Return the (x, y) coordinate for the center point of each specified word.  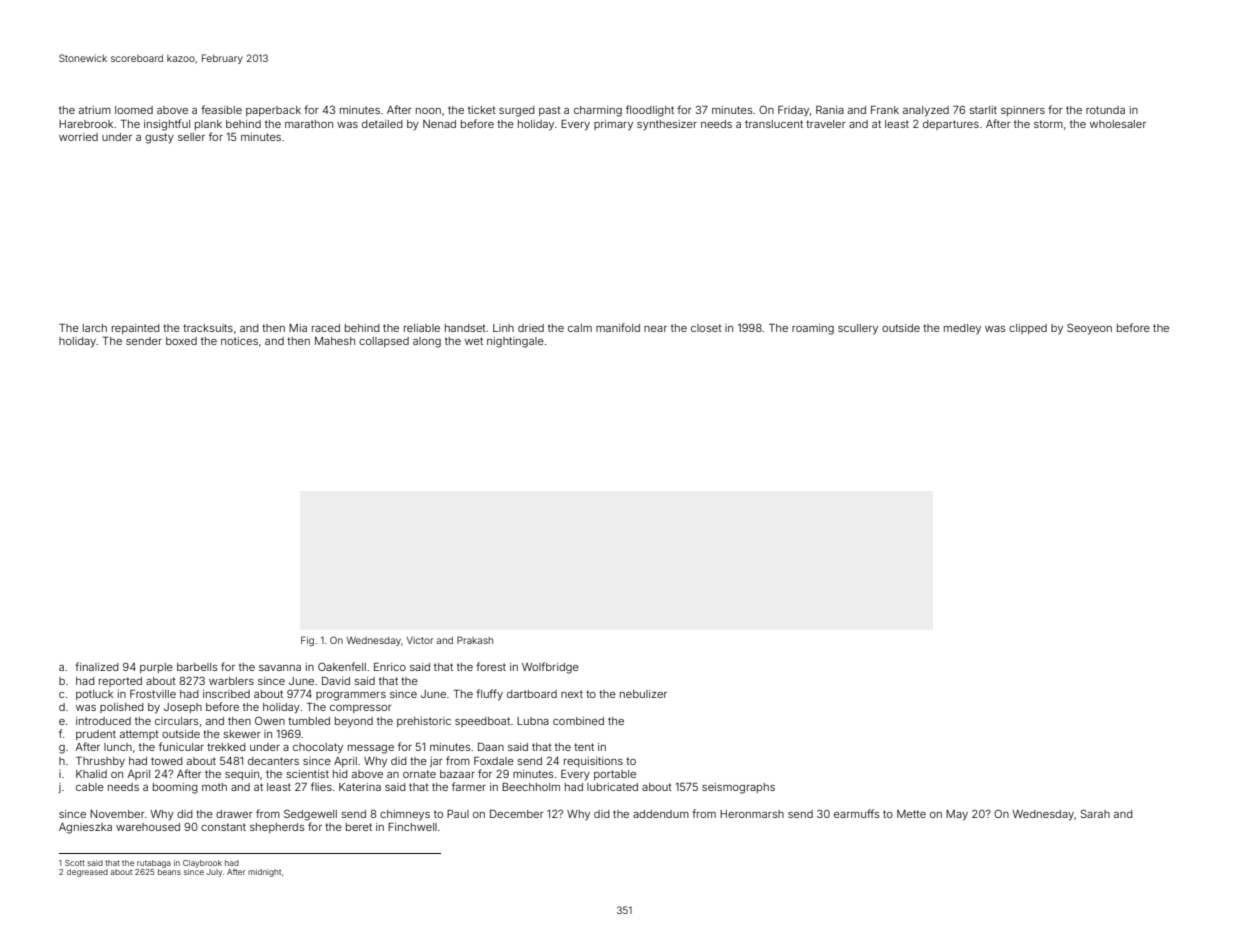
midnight (264, 873)
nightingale (515, 342)
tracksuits (208, 328)
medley (962, 329)
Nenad (439, 124)
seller (191, 137)
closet (706, 328)
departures (951, 125)
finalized (97, 666)
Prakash (475, 640)
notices (239, 341)
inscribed (226, 694)
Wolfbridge (550, 668)
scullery (858, 329)
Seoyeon (1089, 329)
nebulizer (643, 694)
